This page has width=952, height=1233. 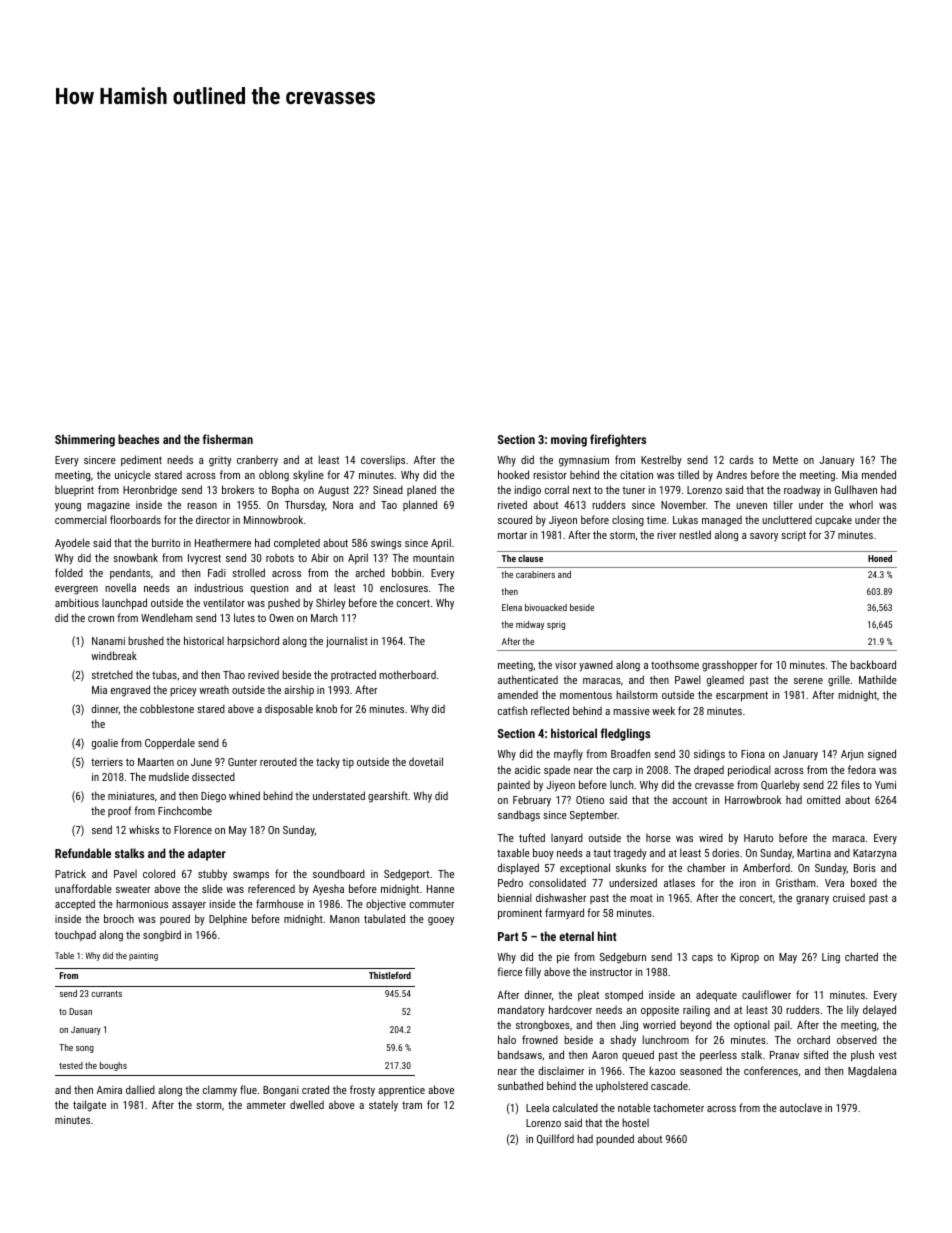 I want to click on Mette, so click(x=785, y=460).
